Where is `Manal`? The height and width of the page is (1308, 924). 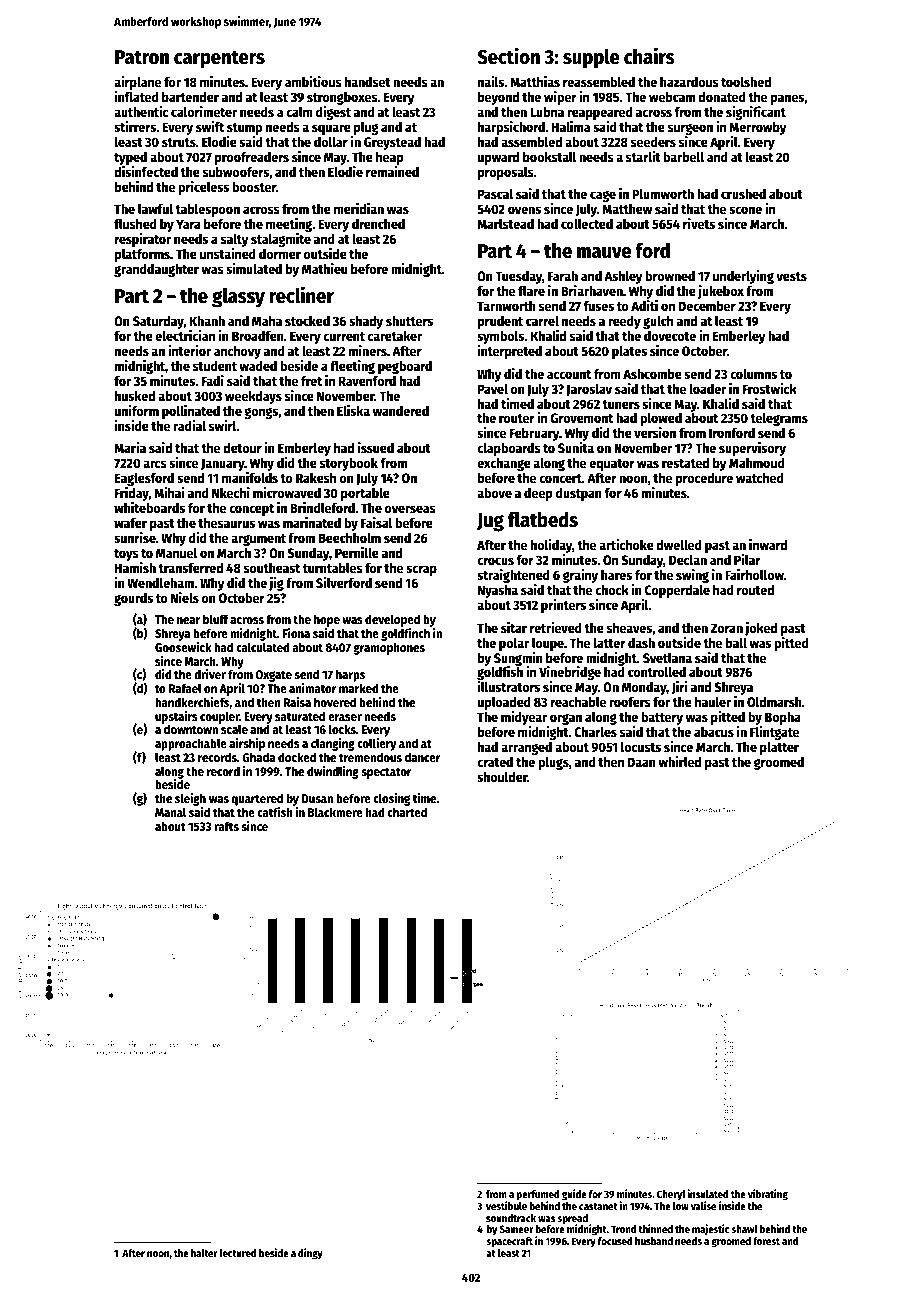
Manal is located at coordinates (170, 812).
